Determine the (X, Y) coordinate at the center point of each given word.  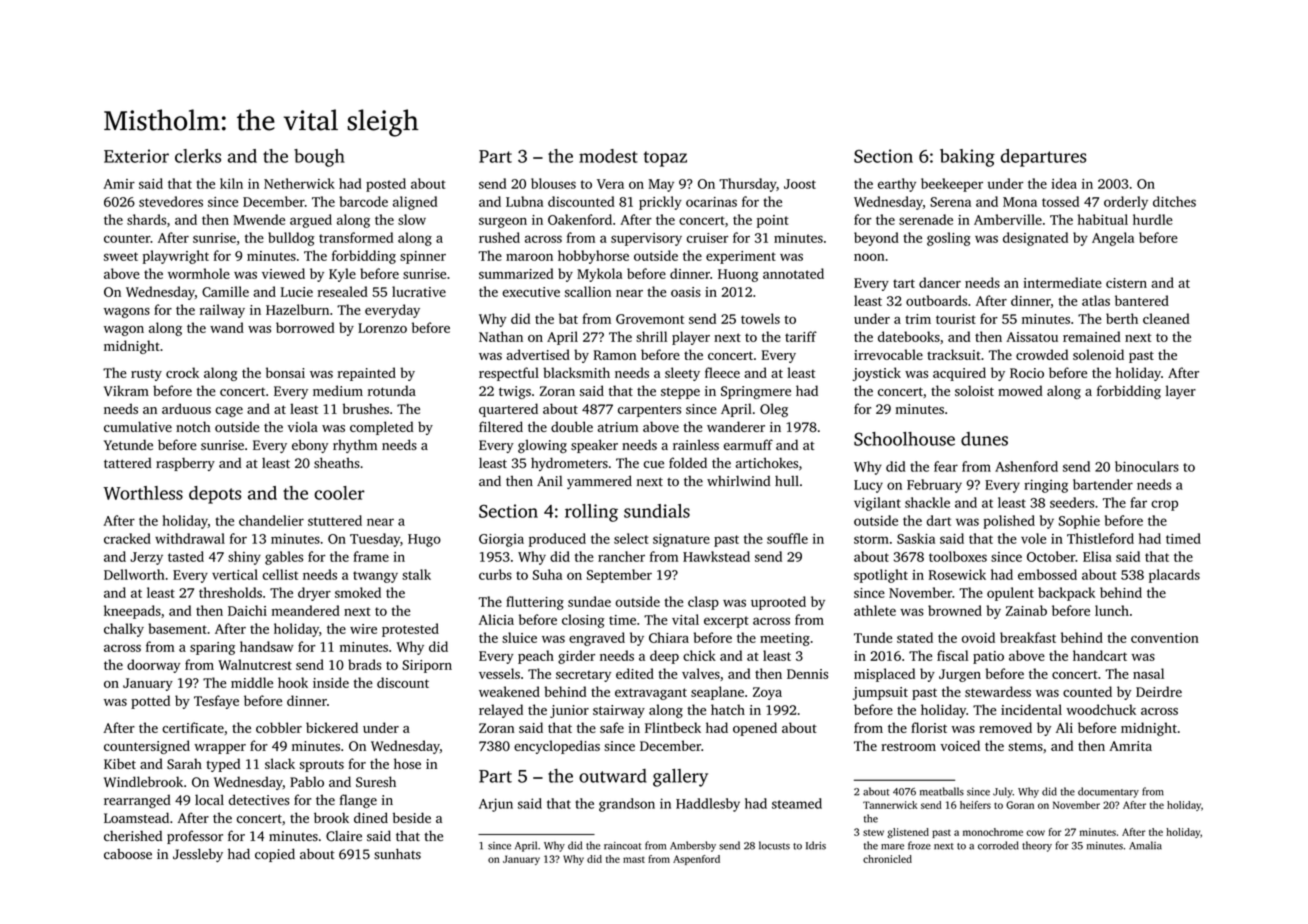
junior (569, 711)
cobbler (279, 727)
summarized (516, 273)
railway (222, 311)
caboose (128, 854)
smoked (358, 592)
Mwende (259, 219)
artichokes (767, 462)
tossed (1060, 201)
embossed (1047, 574)
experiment (741, 257)
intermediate (1063, 282)
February (934, 486)
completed (381, 428)
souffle (787, 538)
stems (1025, 746)
